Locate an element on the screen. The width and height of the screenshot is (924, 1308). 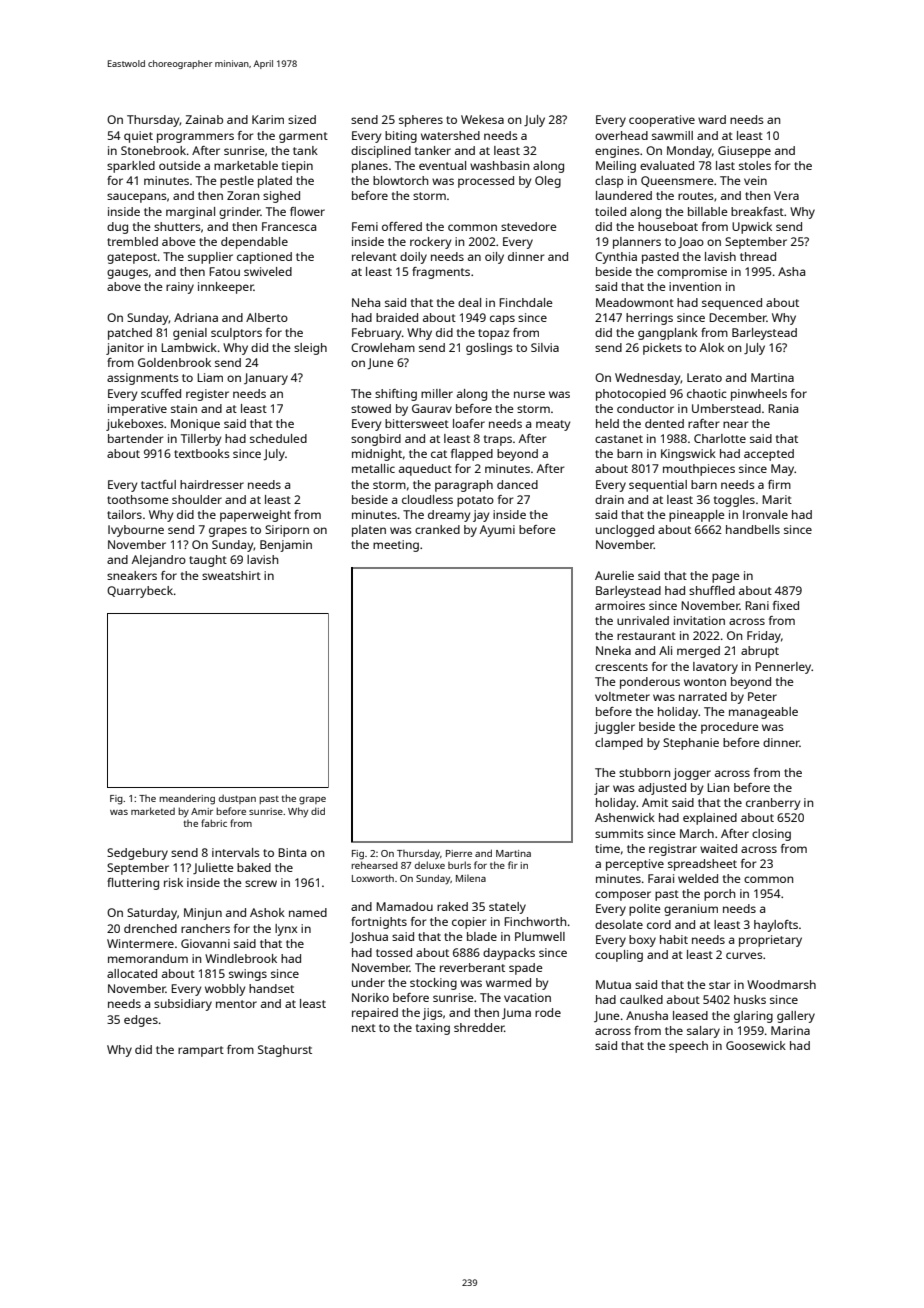
compromise is located at coordinates (692, 273).
